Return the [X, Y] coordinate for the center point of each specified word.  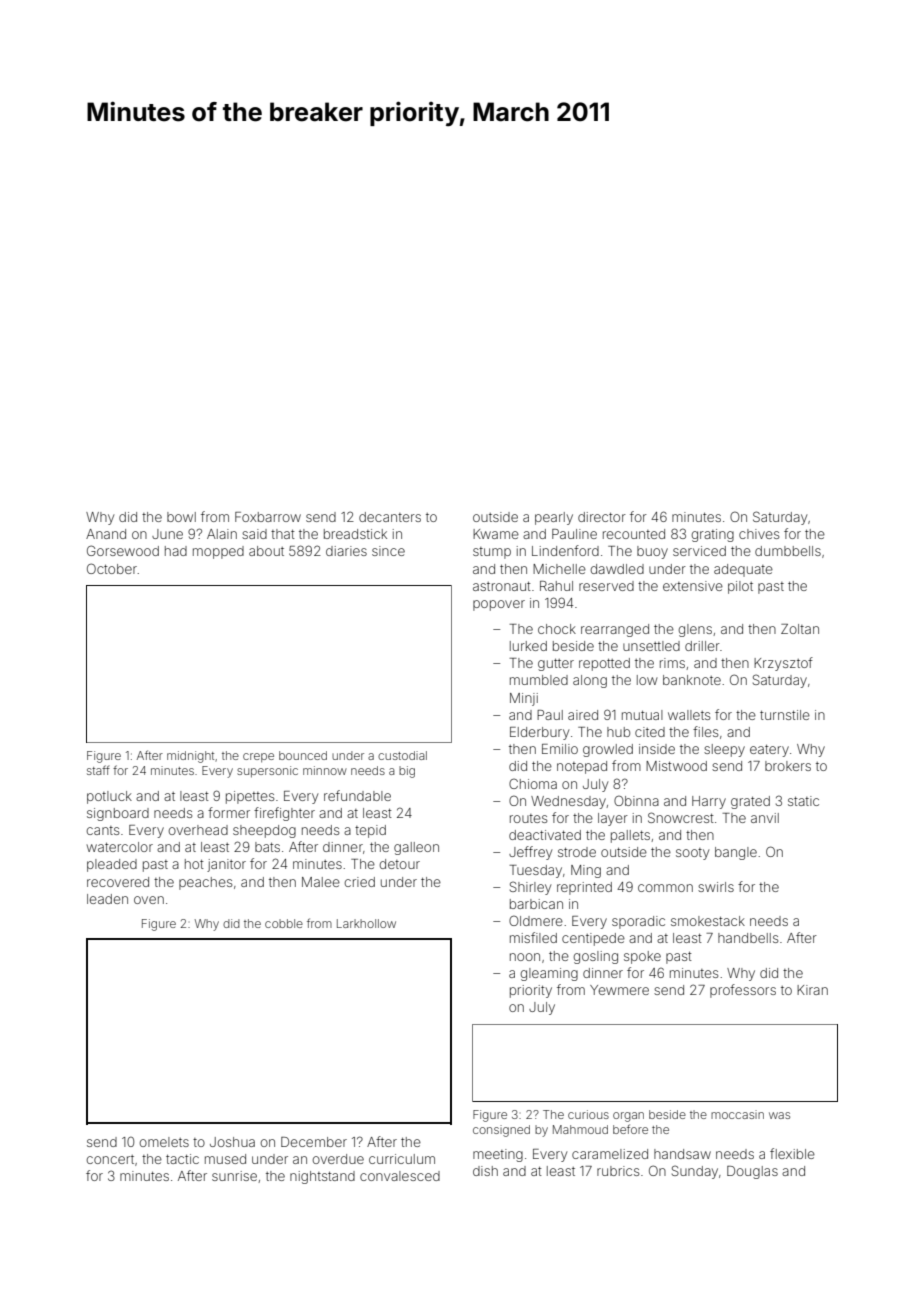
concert [110, 1159]
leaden [107, 899]
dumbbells [788, 551]
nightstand [322, 1177]
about [266, 551]
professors [743, 991]
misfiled [533, 937]
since [388, 551]
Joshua [232, 1142]
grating [713, 535]
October [112, 568]
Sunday [695, 1172]
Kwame [496, 534]
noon [525, 957]
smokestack [708, 921]
